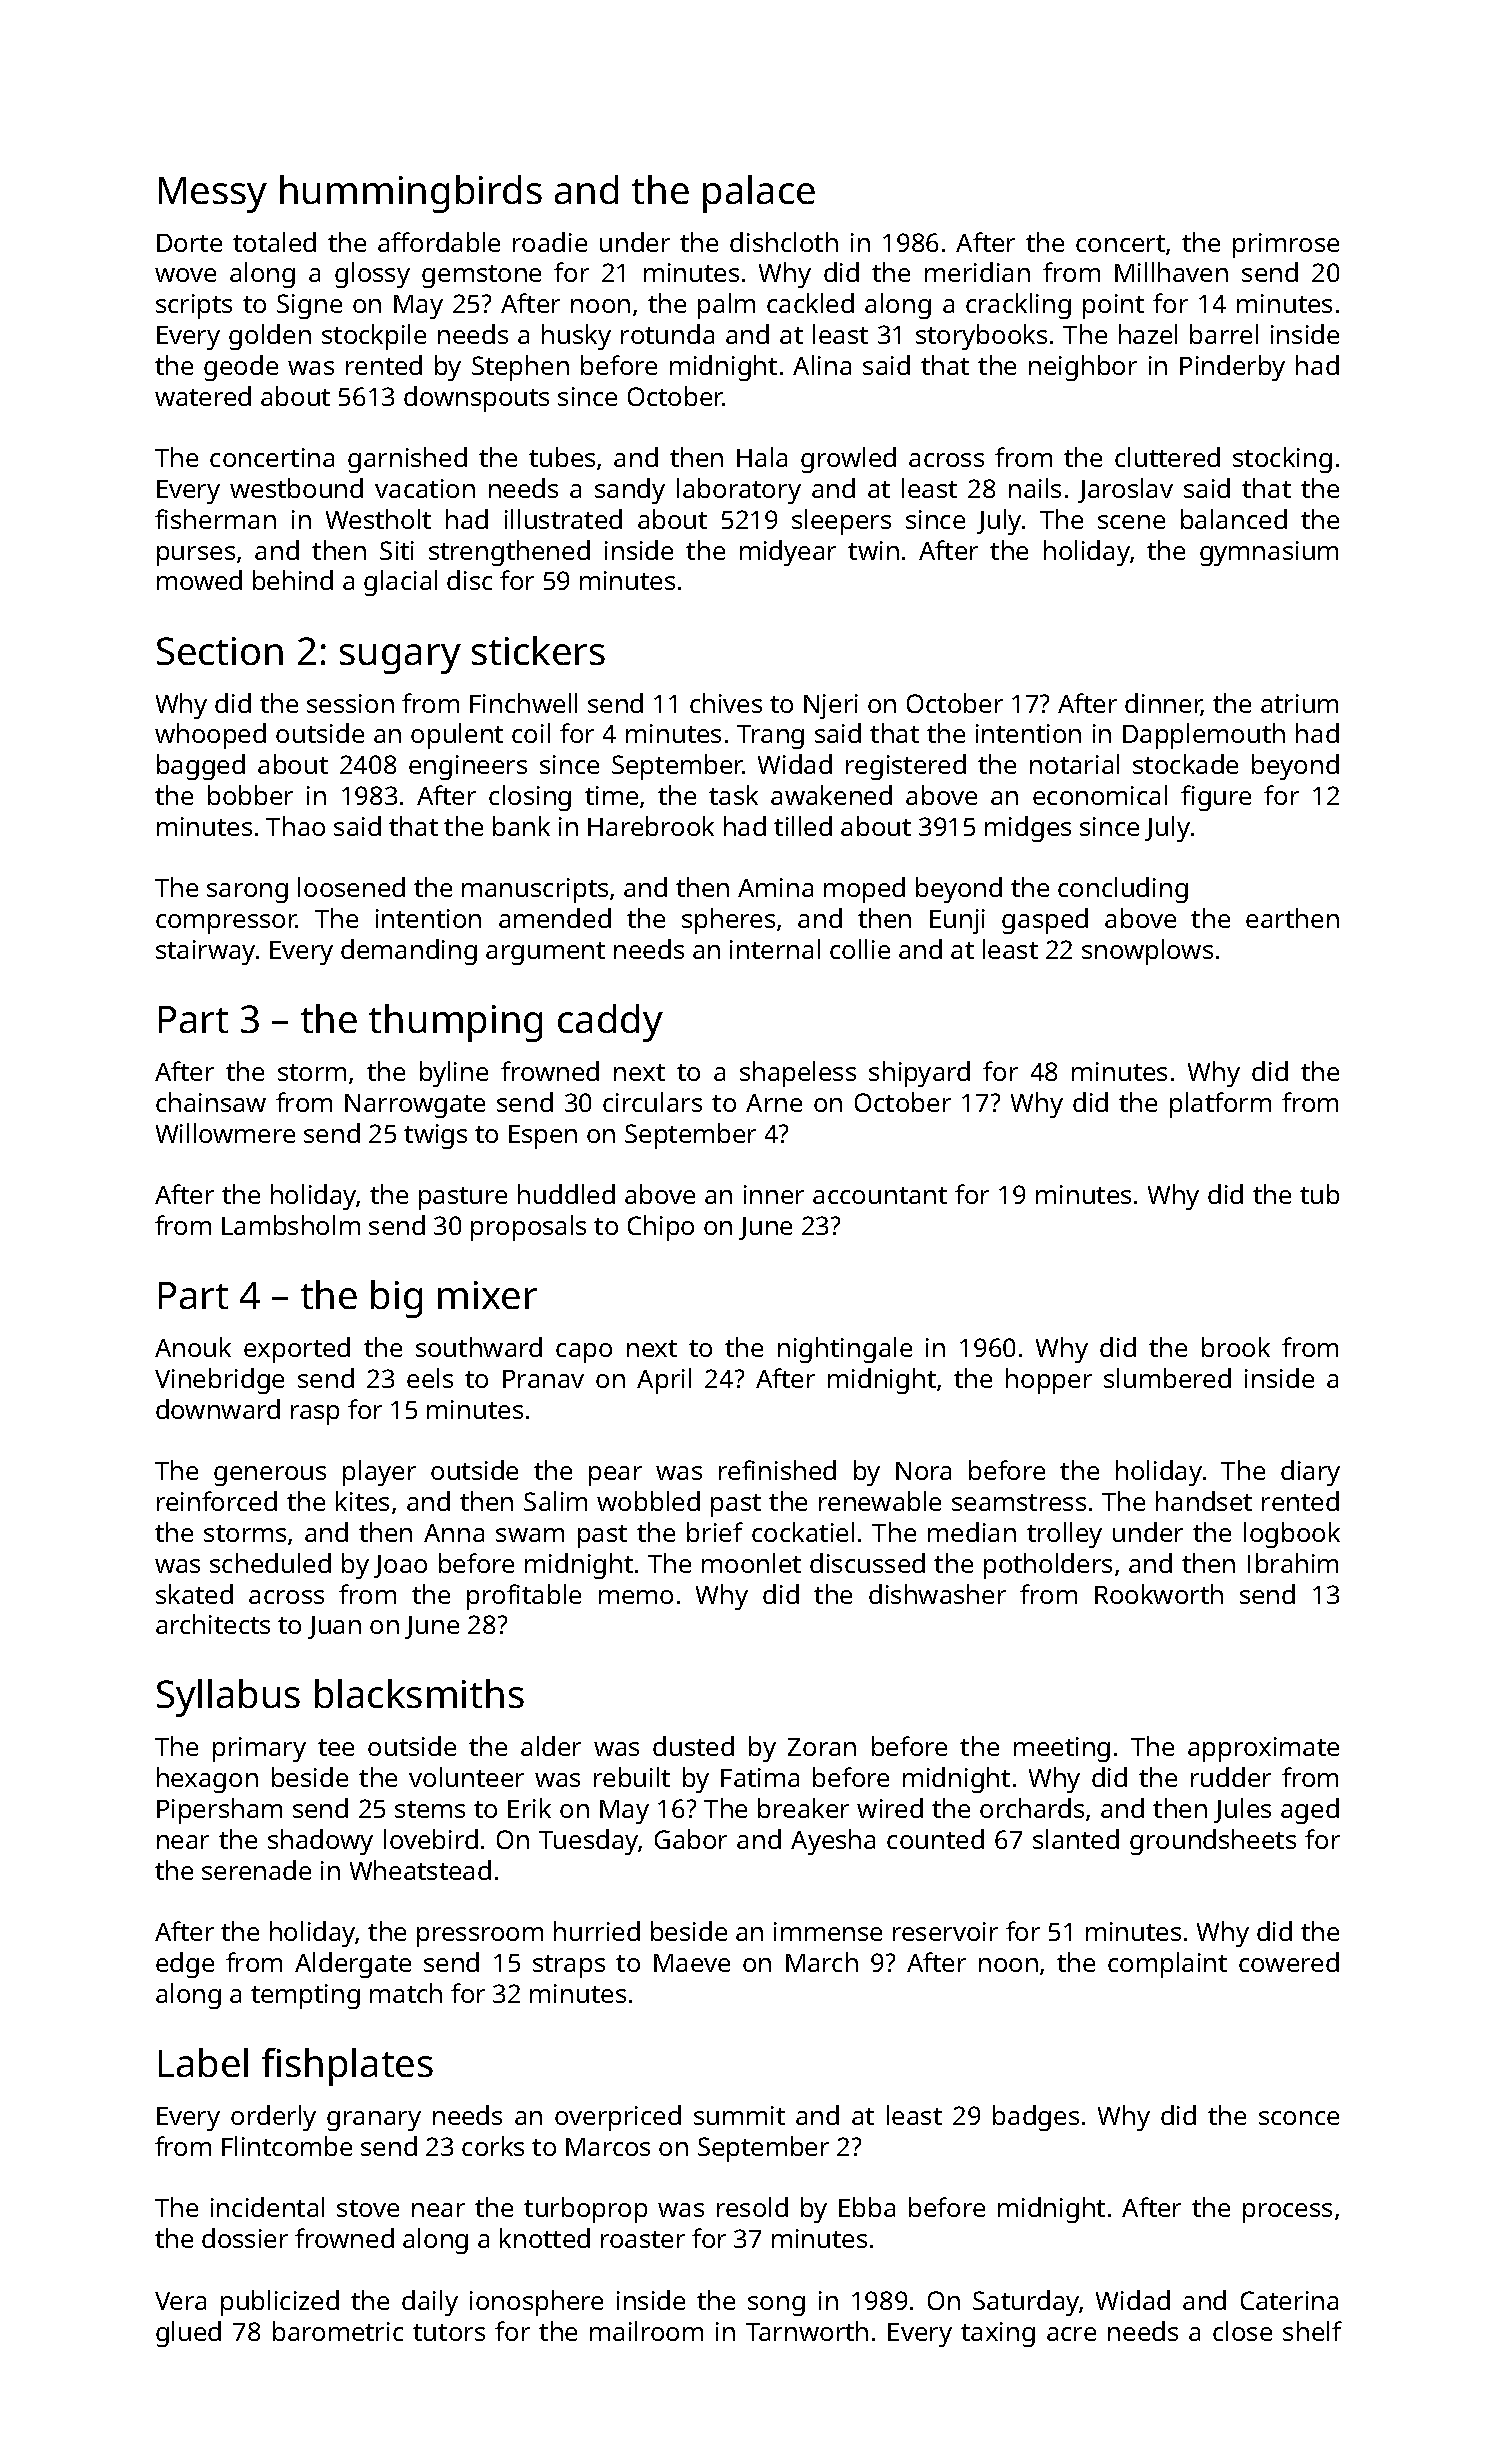  Describe the element at coordinates (584, 1353) in the page. I see `capo` at that location.
